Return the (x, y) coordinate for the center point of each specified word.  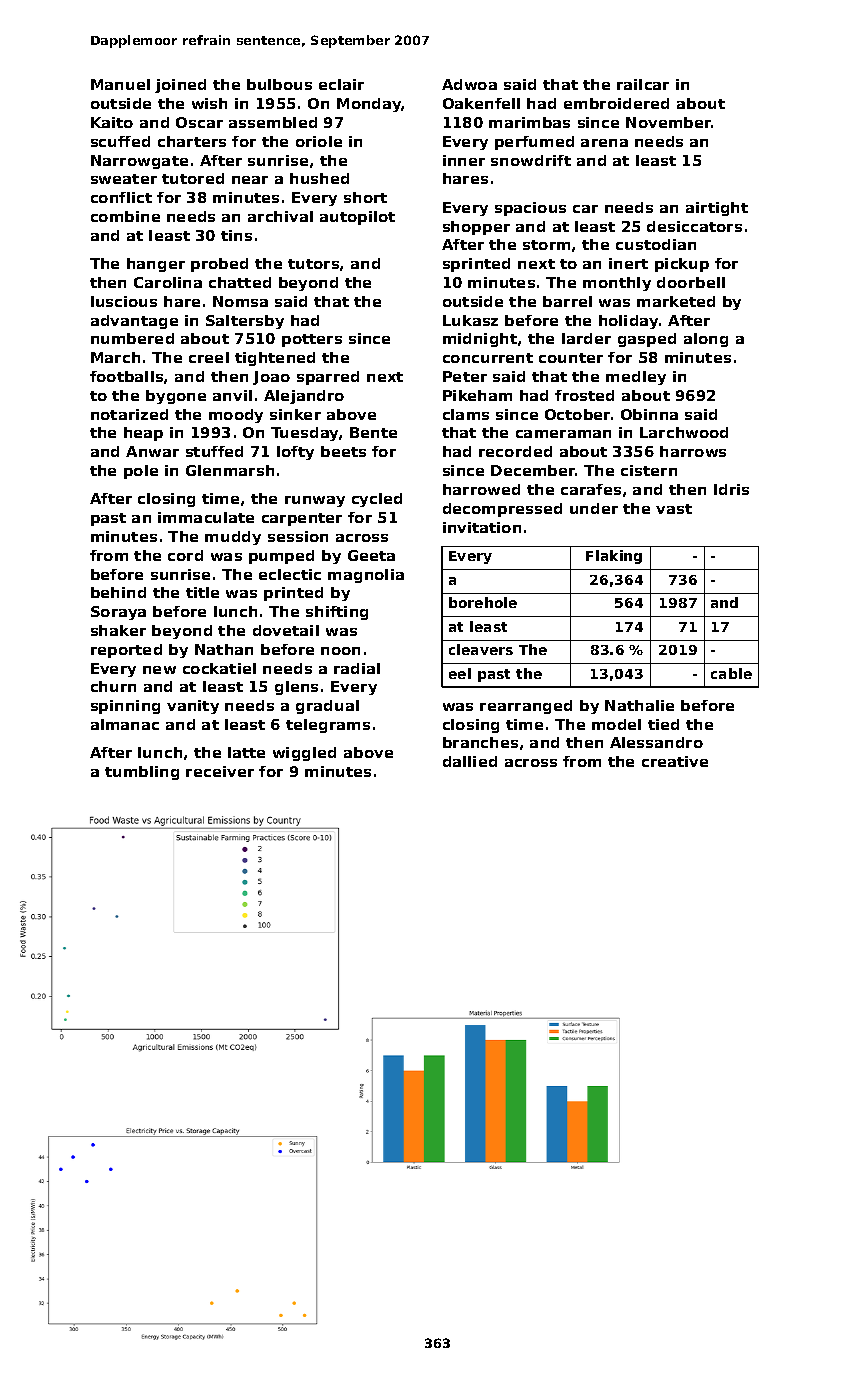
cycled (377, 500)
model (616, 724)
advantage (134, 322)
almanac (125, 724)
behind (118, 592)
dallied (470, 761)
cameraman (563, 434)
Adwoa (469, 84)
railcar (643, 84)
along (706, 340)
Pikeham (477, 395)
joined (180, 86)
